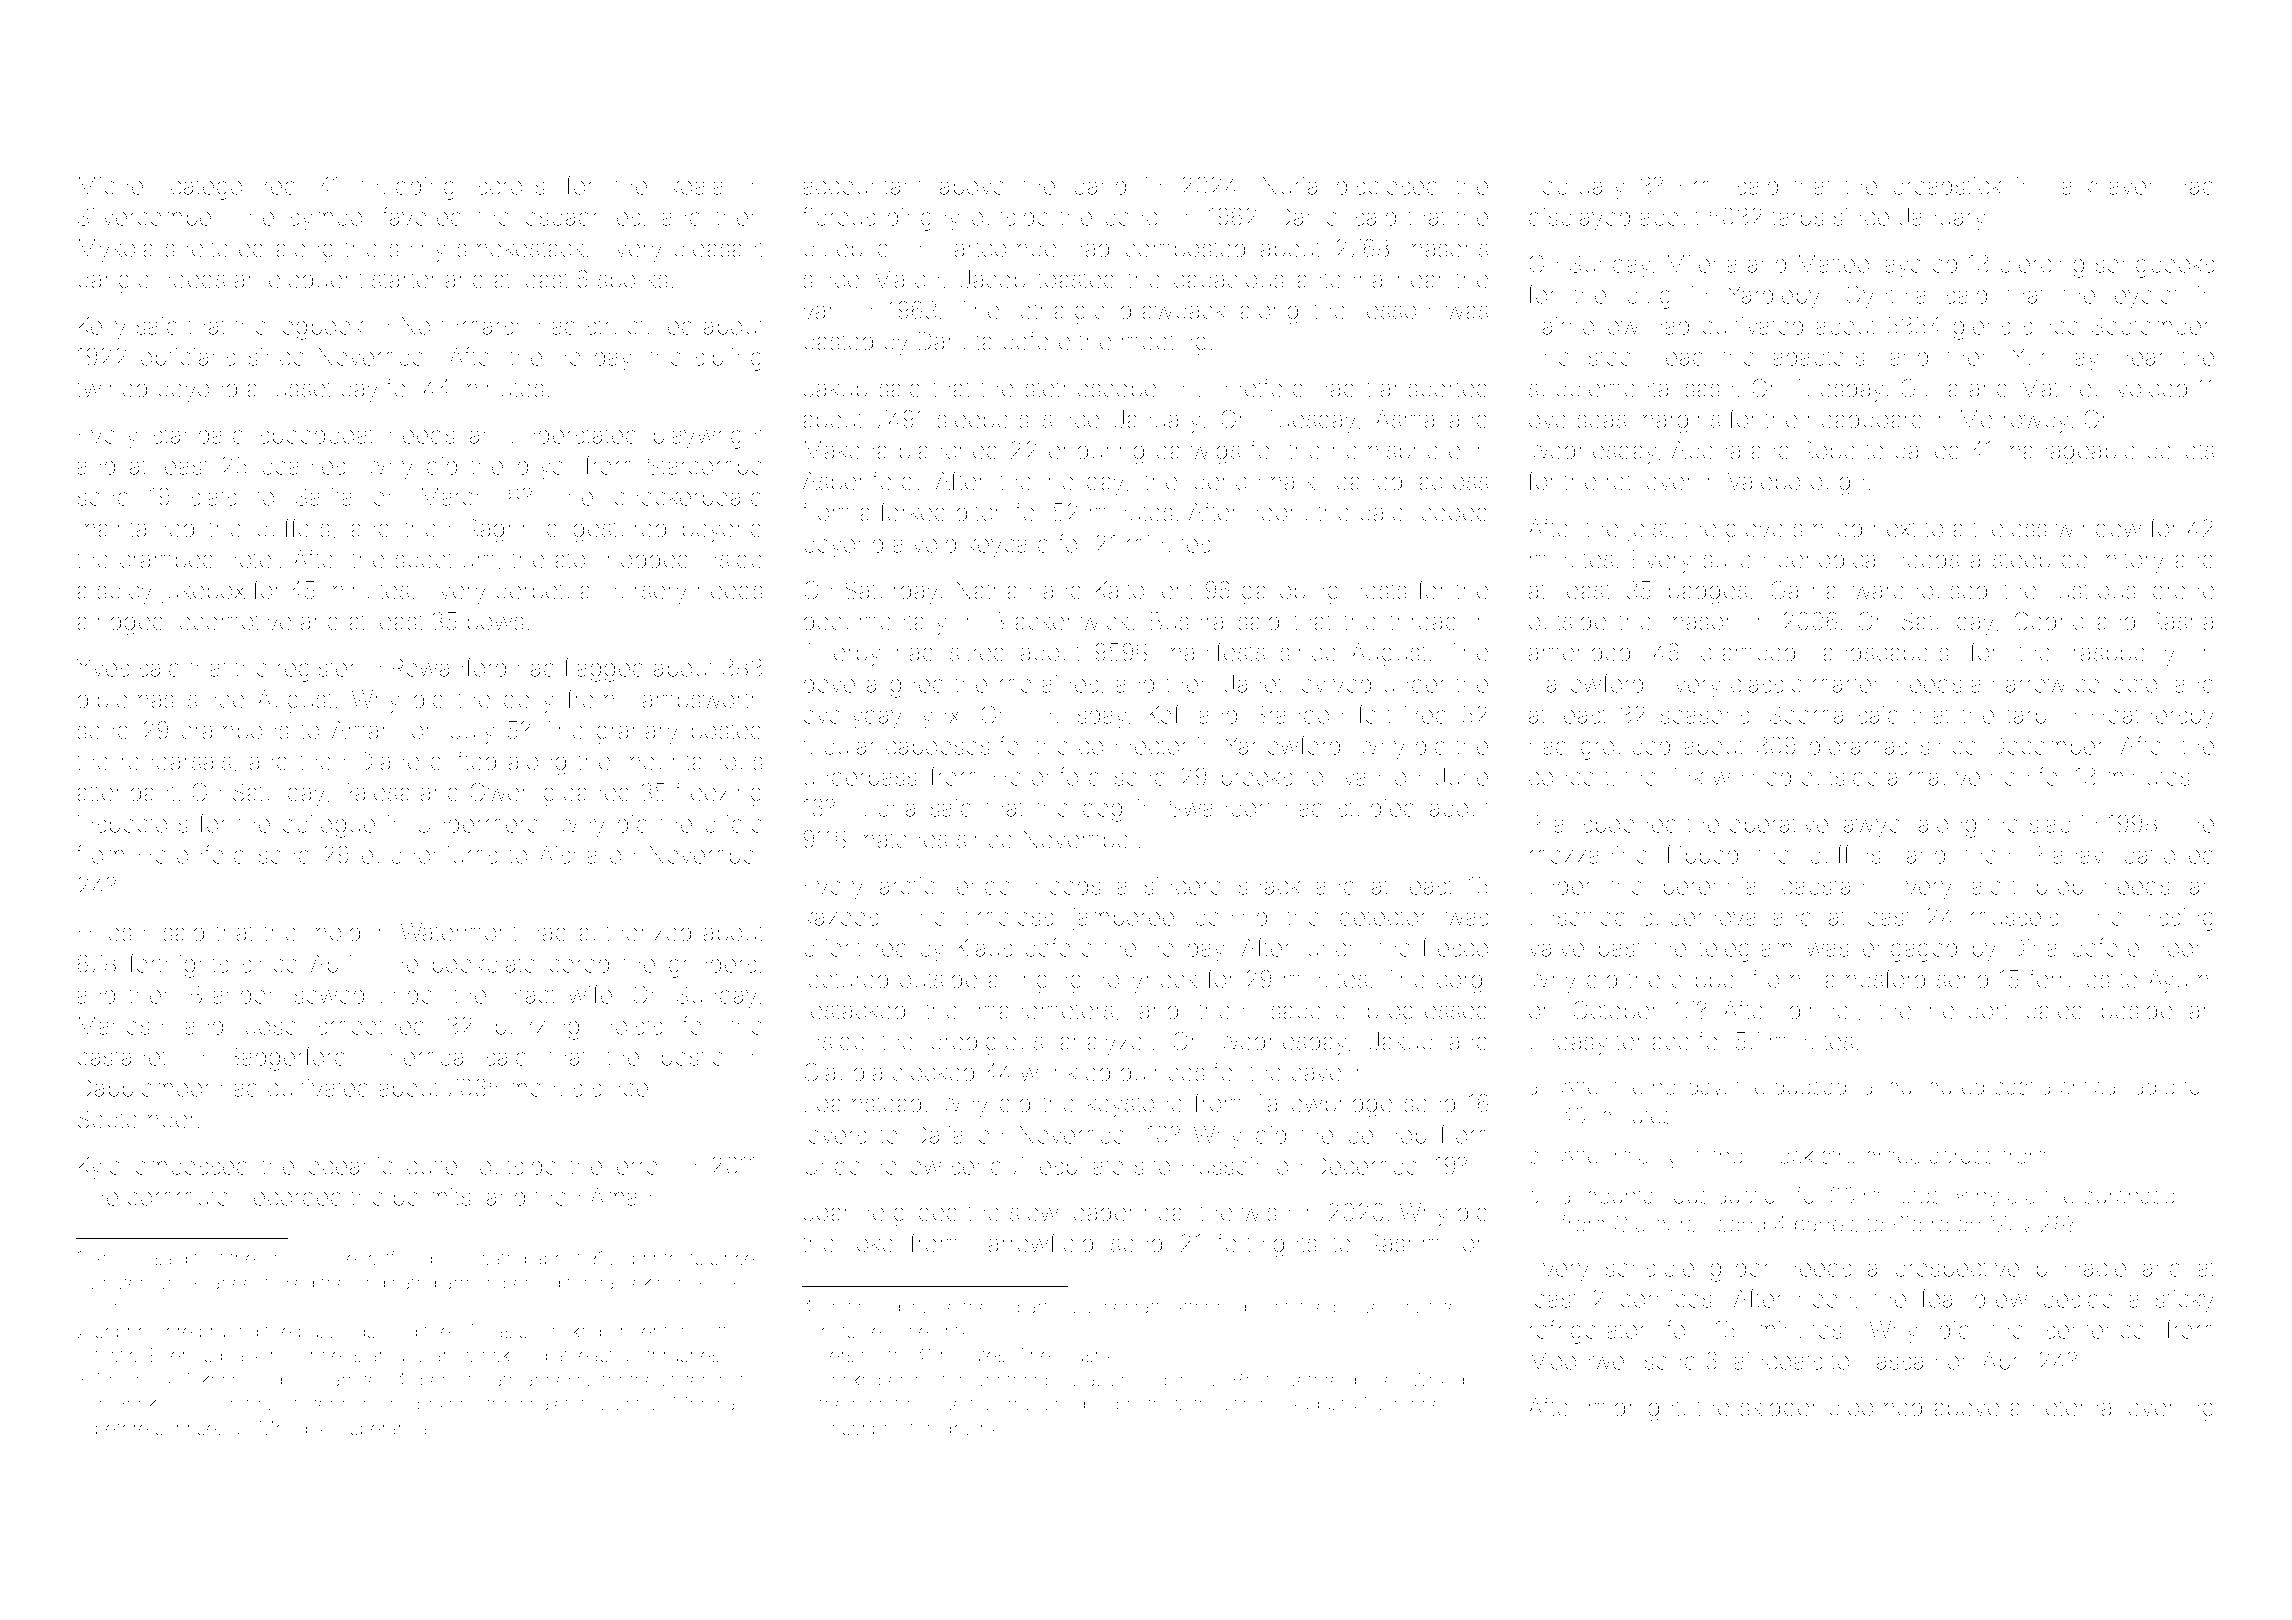  I want to click on narrated, so click(355, 1379).
